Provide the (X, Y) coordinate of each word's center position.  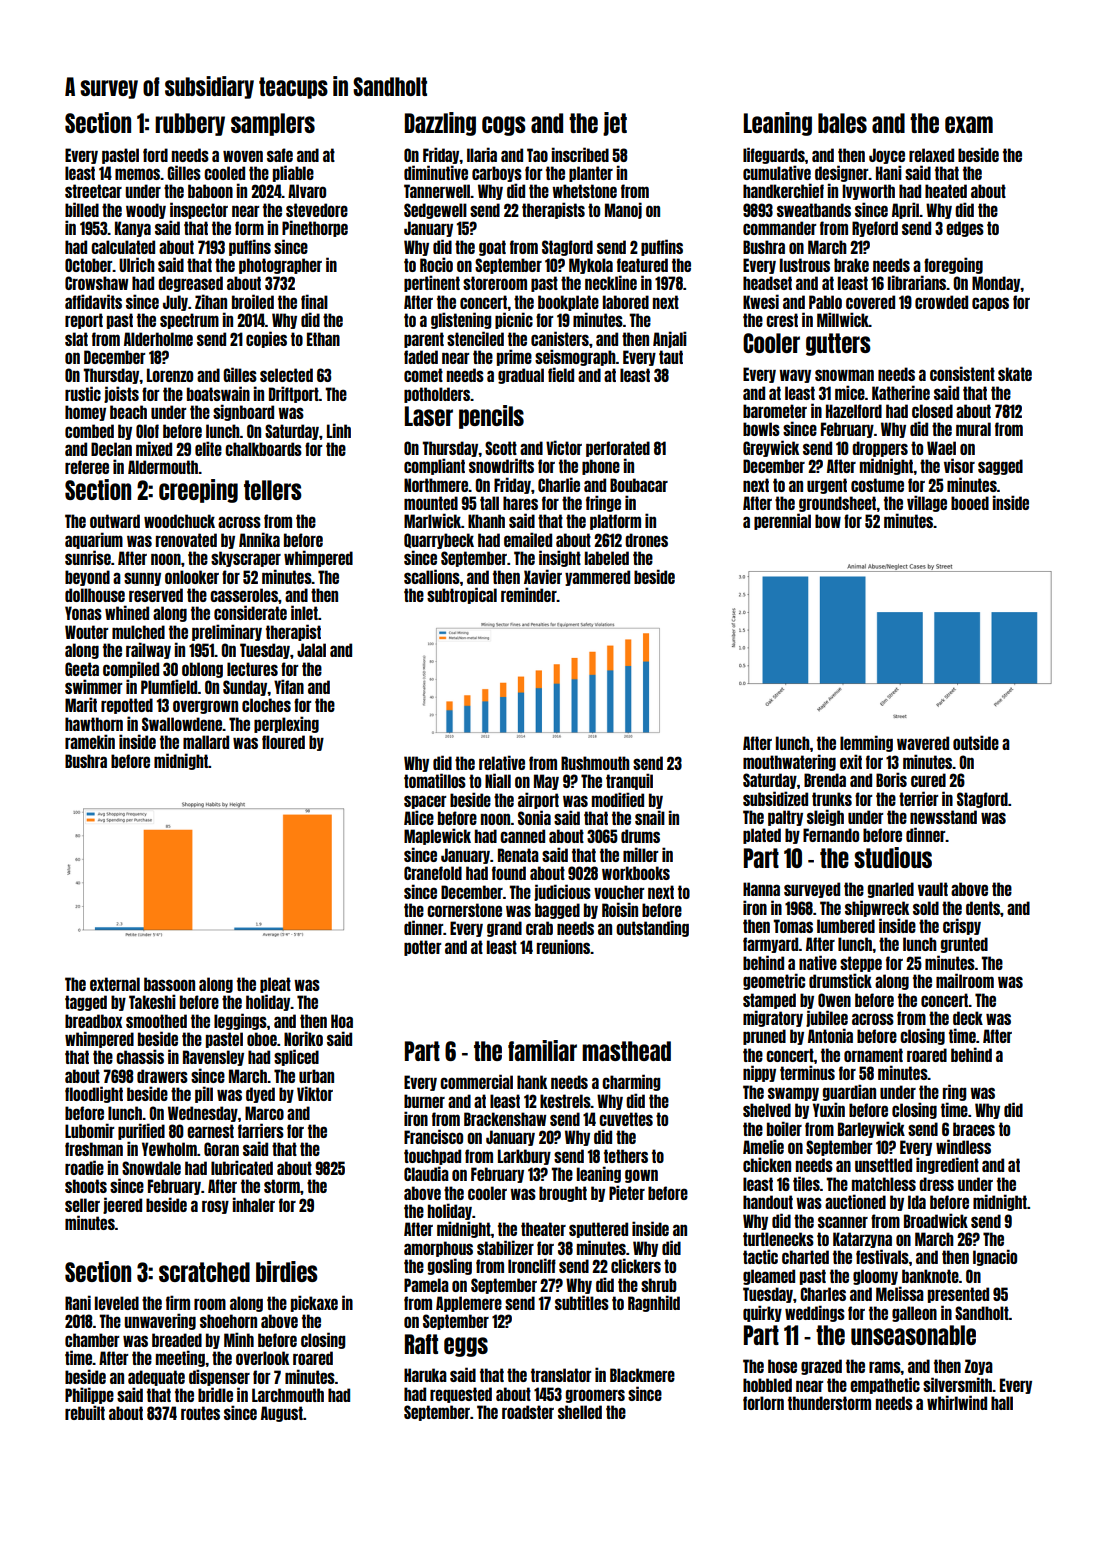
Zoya (979, 1367)
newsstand (943, 817)
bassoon (169, 984)
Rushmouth (595, 763)
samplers (273, 124)
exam (969, 124)
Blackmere (642, 1375)
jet (615, 124)
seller (82, 1205)
